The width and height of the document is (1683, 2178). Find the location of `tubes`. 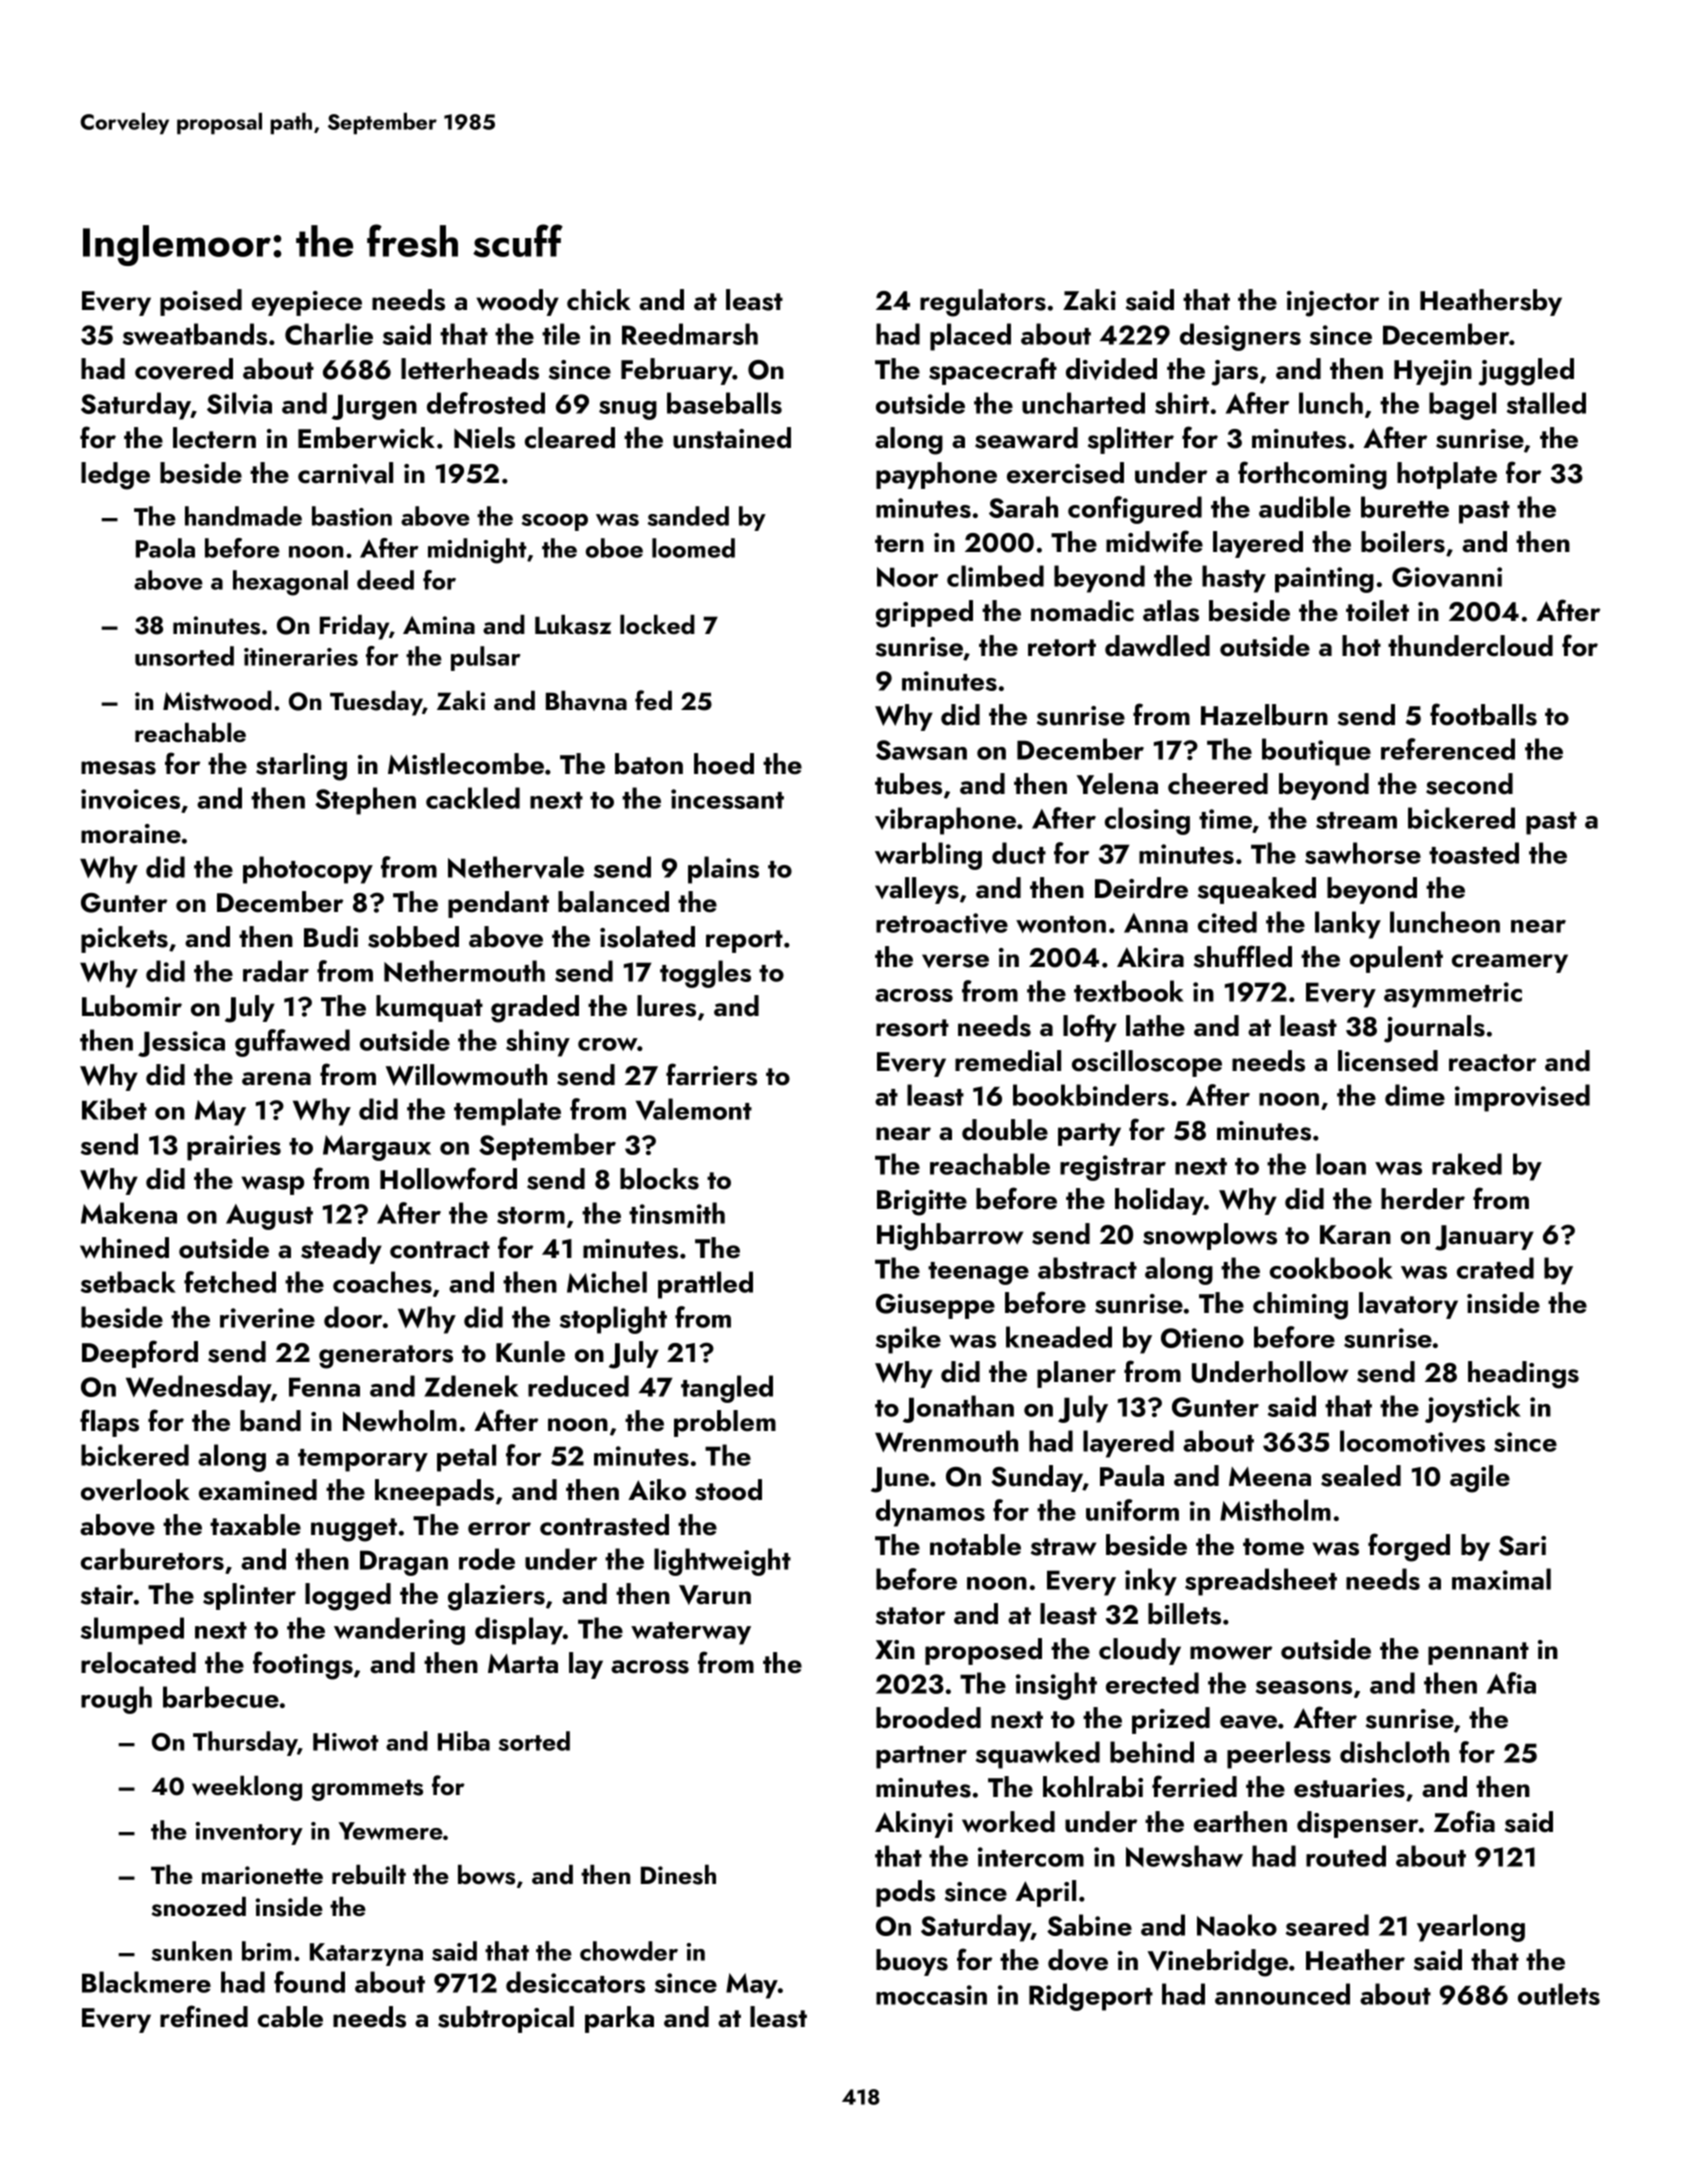

tubes is located at coordinates (908, 784).
